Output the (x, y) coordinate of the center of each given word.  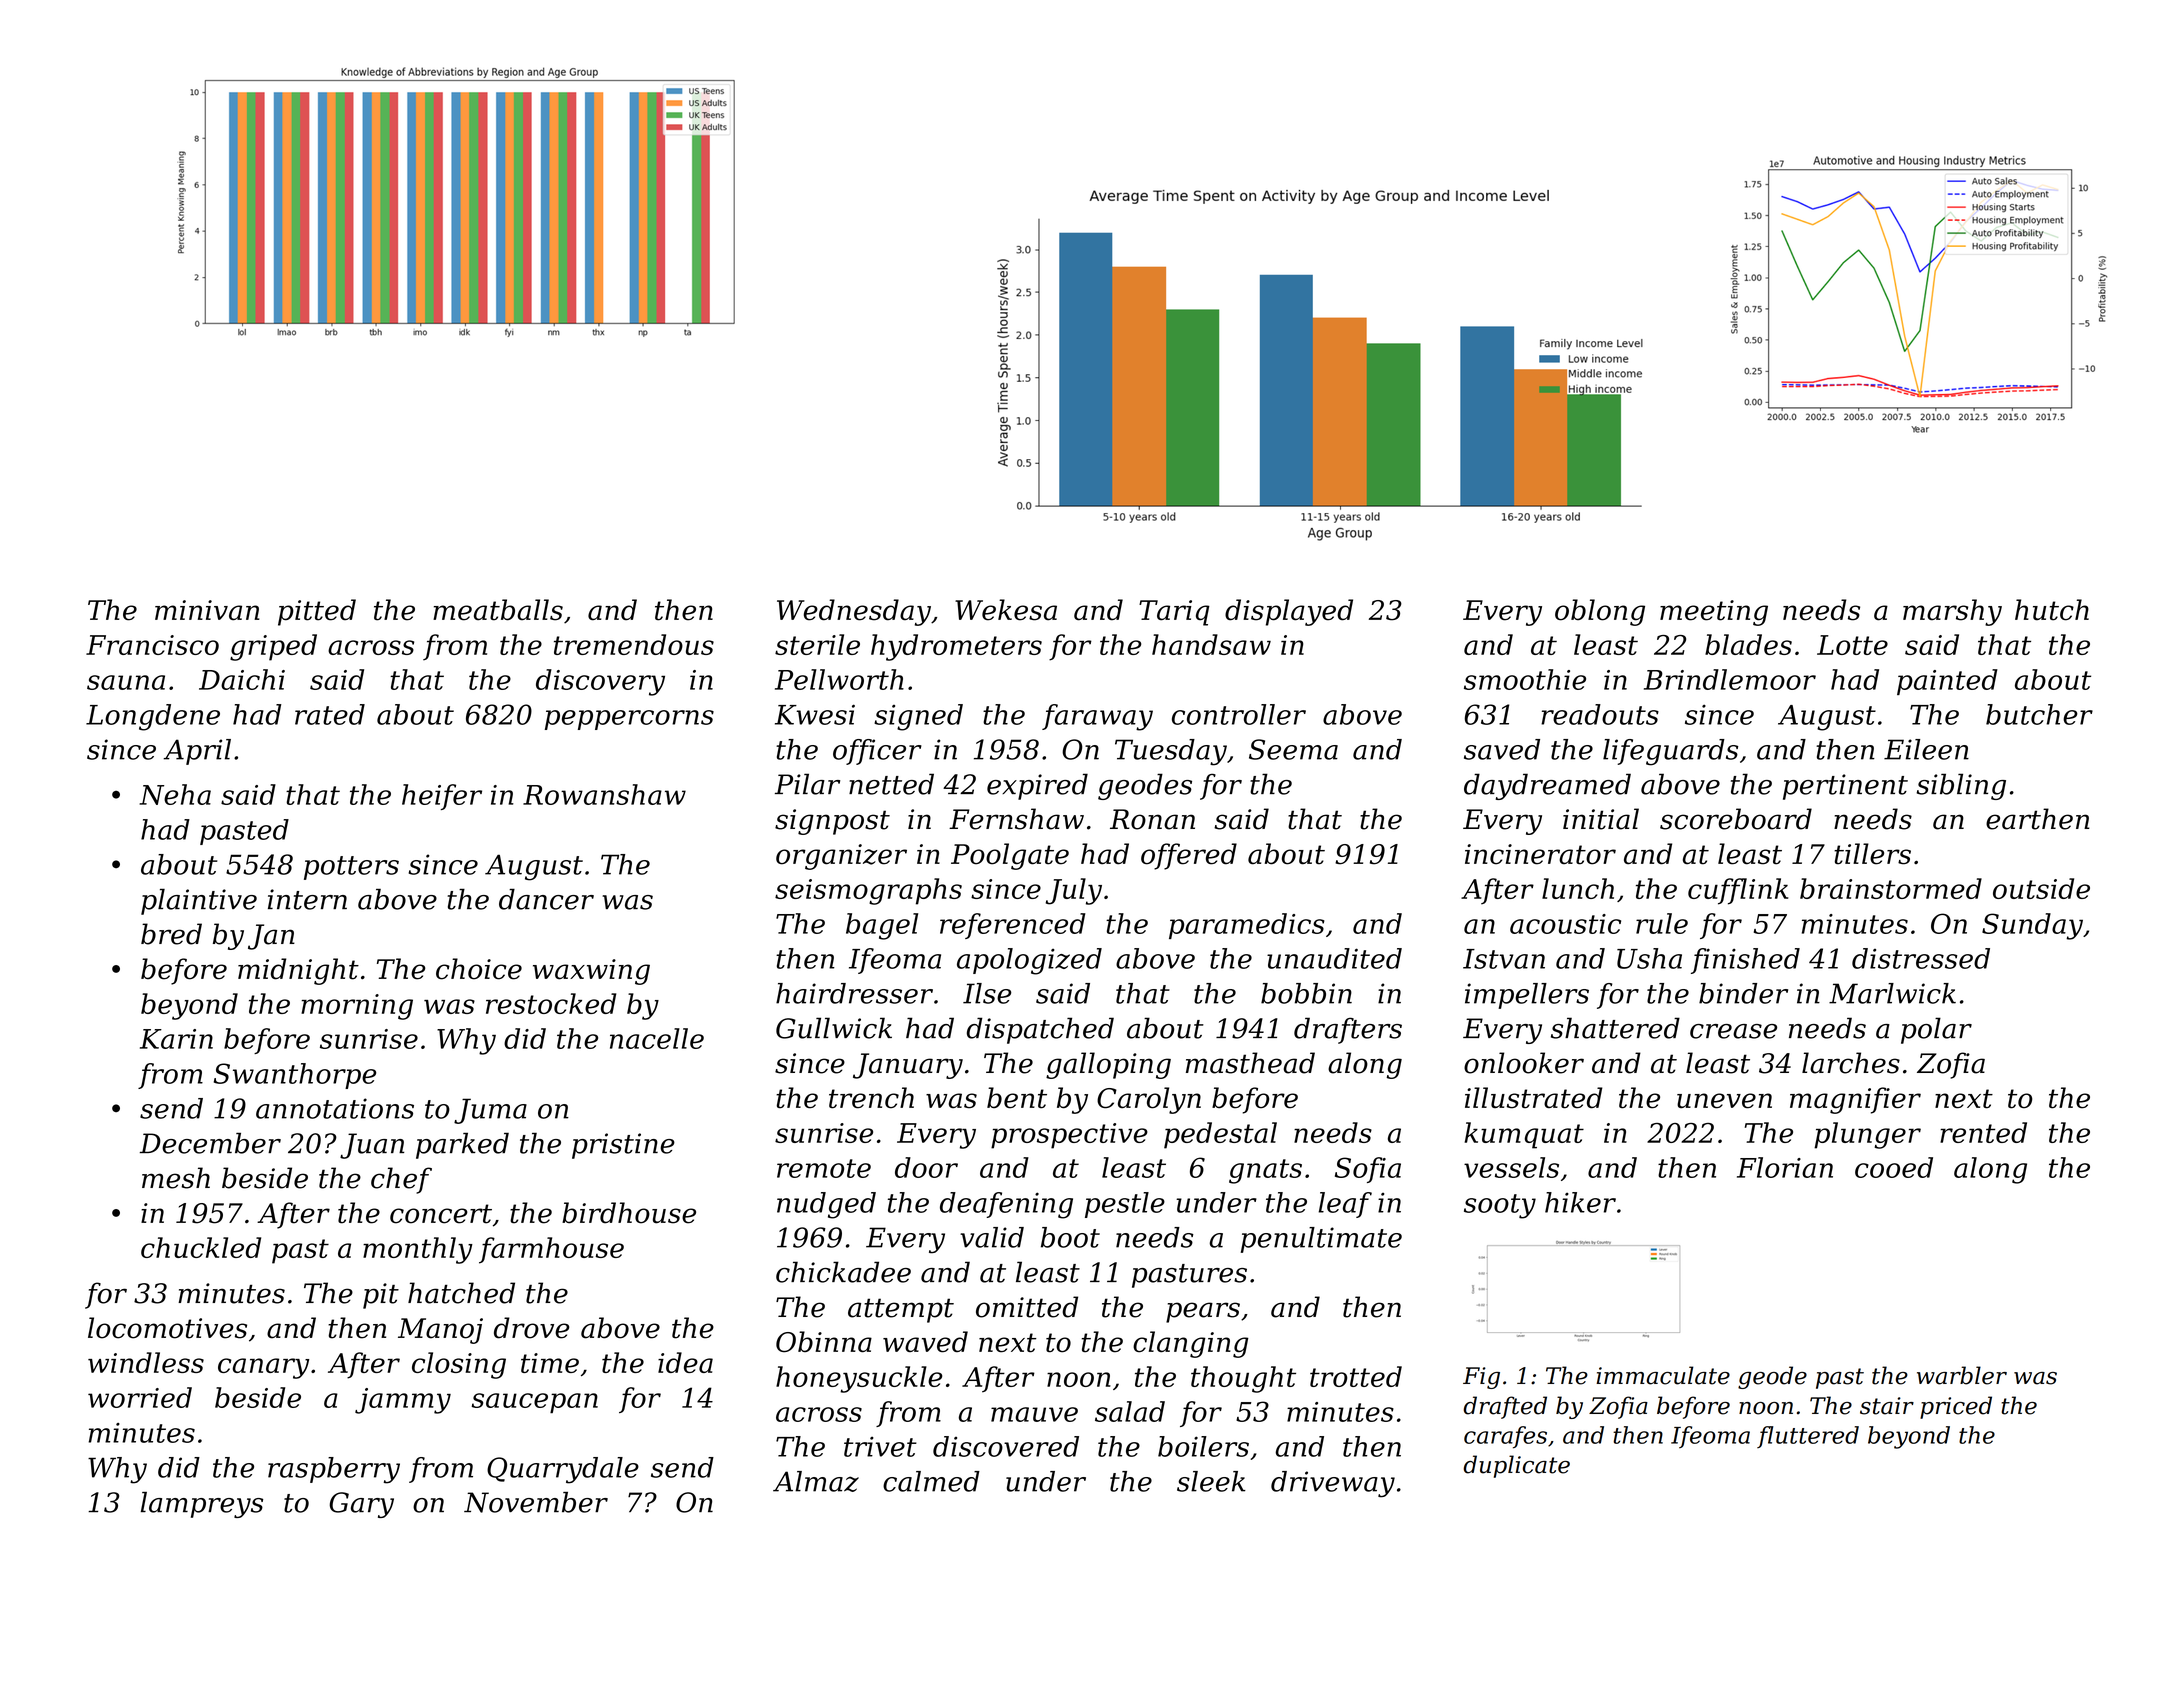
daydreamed (1547, 786)
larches (1851, 1063)
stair (1887, 1406)
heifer (442, 797)
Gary (361, 1505)
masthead (1250, 1063)
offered (1189, 856)
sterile (817, 644)
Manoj (440, 1331)
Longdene (153, 717)
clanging (1191, 1344)
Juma (490, 1111)
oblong (1600, 612)
